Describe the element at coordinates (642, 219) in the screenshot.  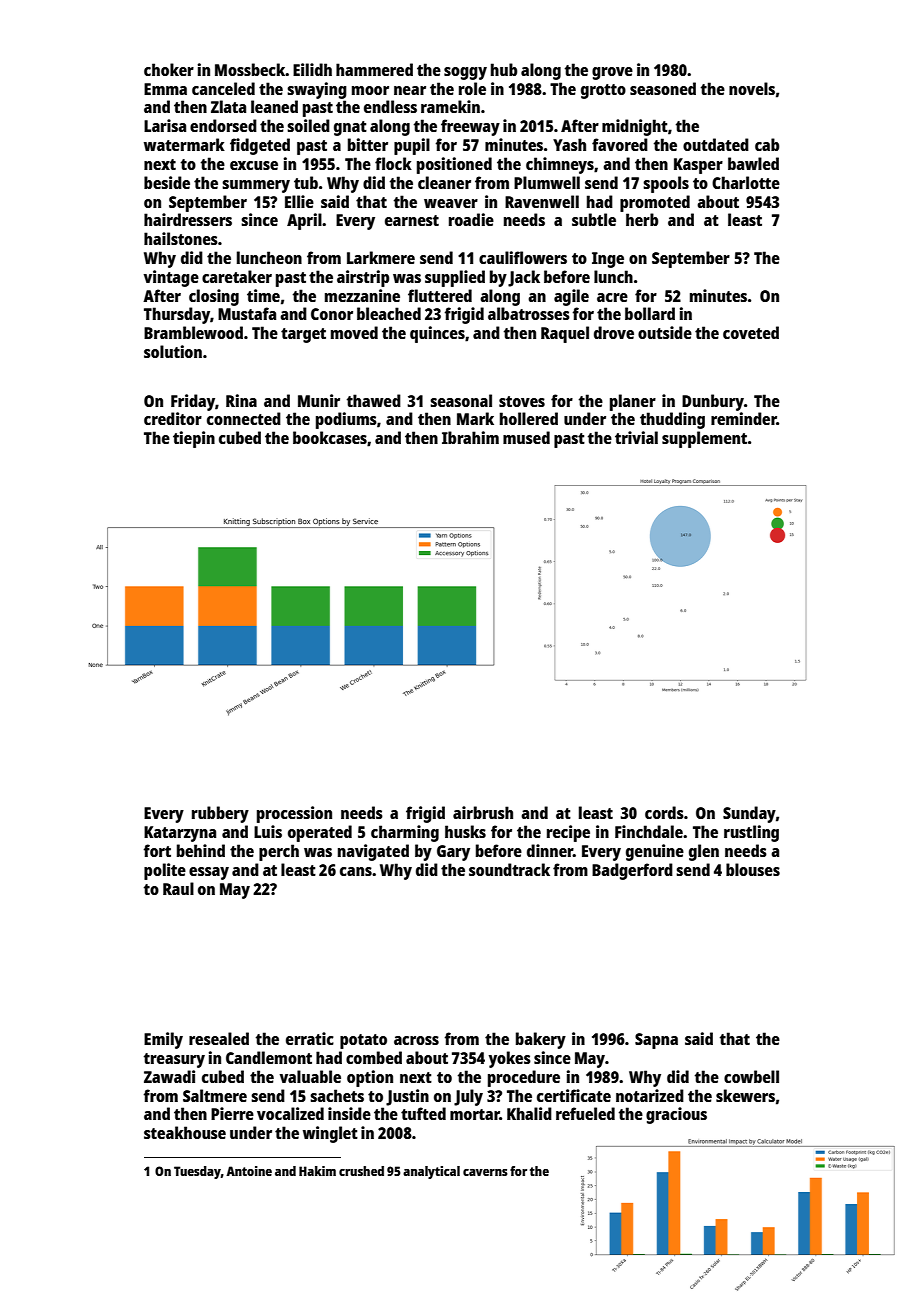
I see `herb` at that location.
